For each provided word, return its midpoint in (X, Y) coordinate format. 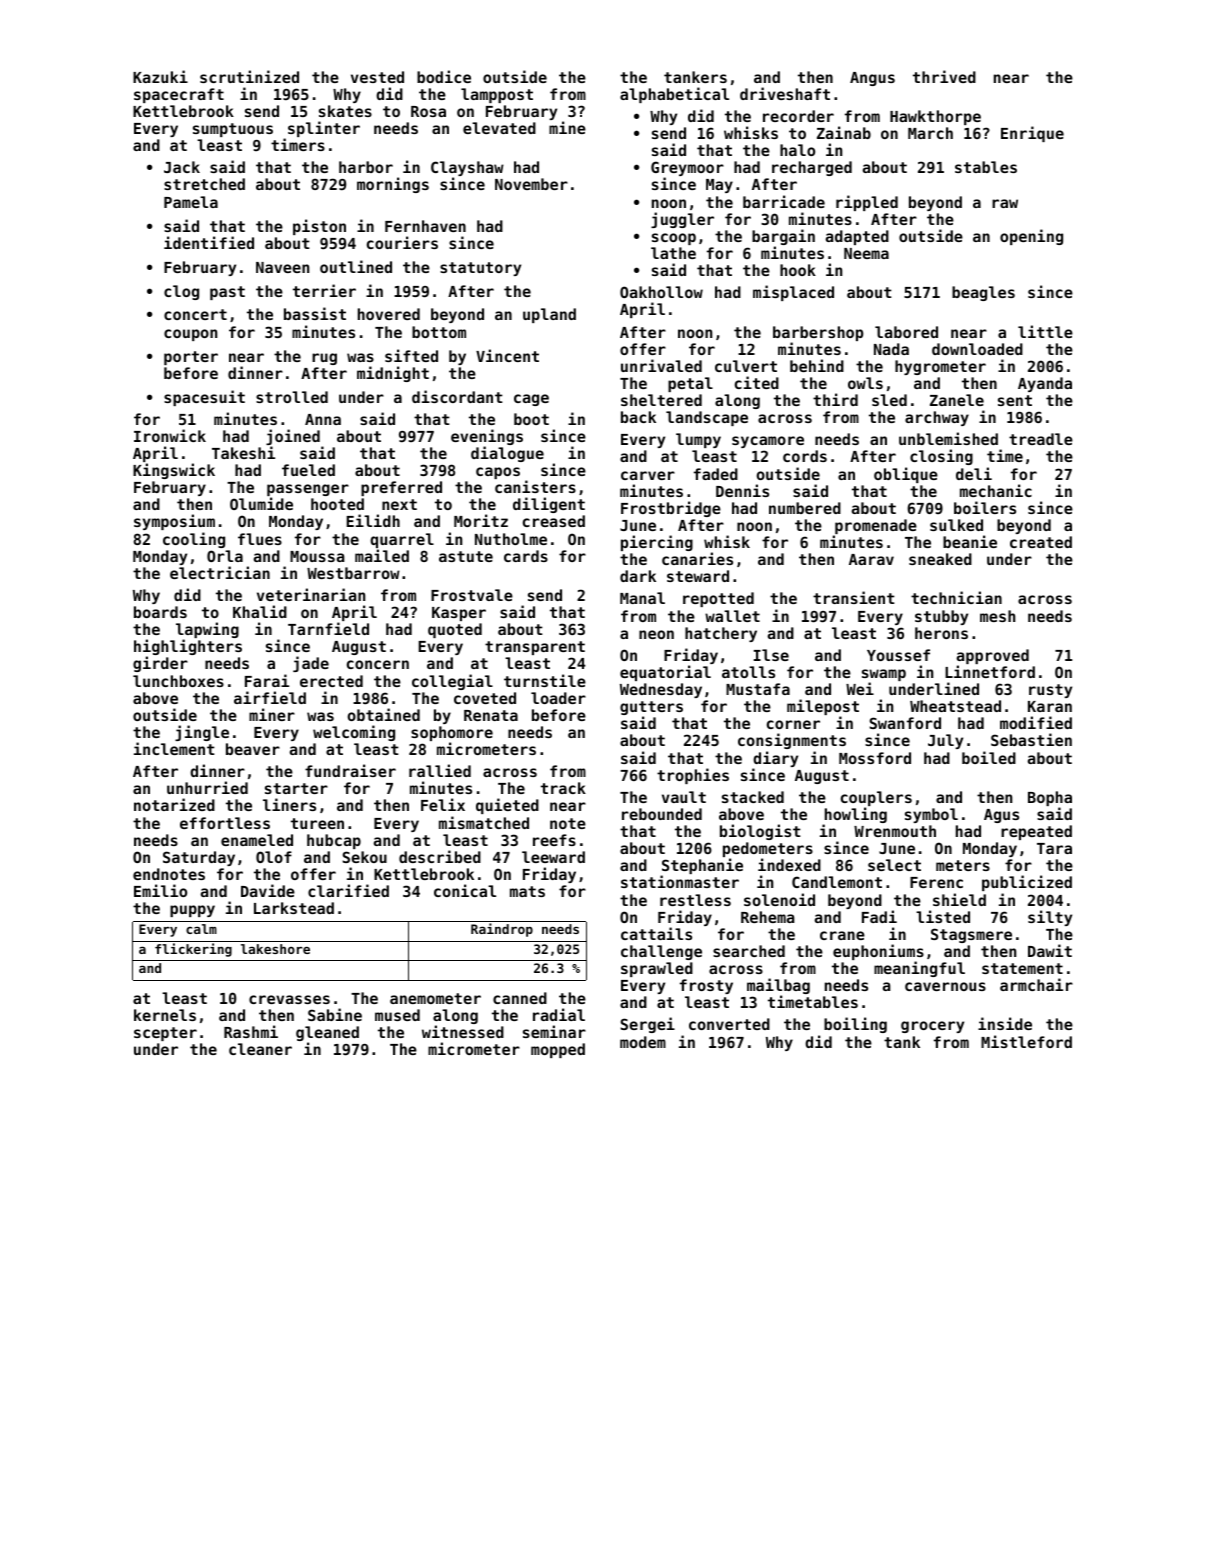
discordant (457, 396)
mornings (393, 185)
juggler (682, 220)
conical (465, 890)
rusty (1050, 691)
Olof (274, 857)
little (1045, 331)
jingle (202, 733)
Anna (323, 419)
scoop (674, 239)
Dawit (1050, 950)
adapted (857, 237)
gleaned (327, 1033)
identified (209, 242)
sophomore (452, 733)
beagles (983, 293)
